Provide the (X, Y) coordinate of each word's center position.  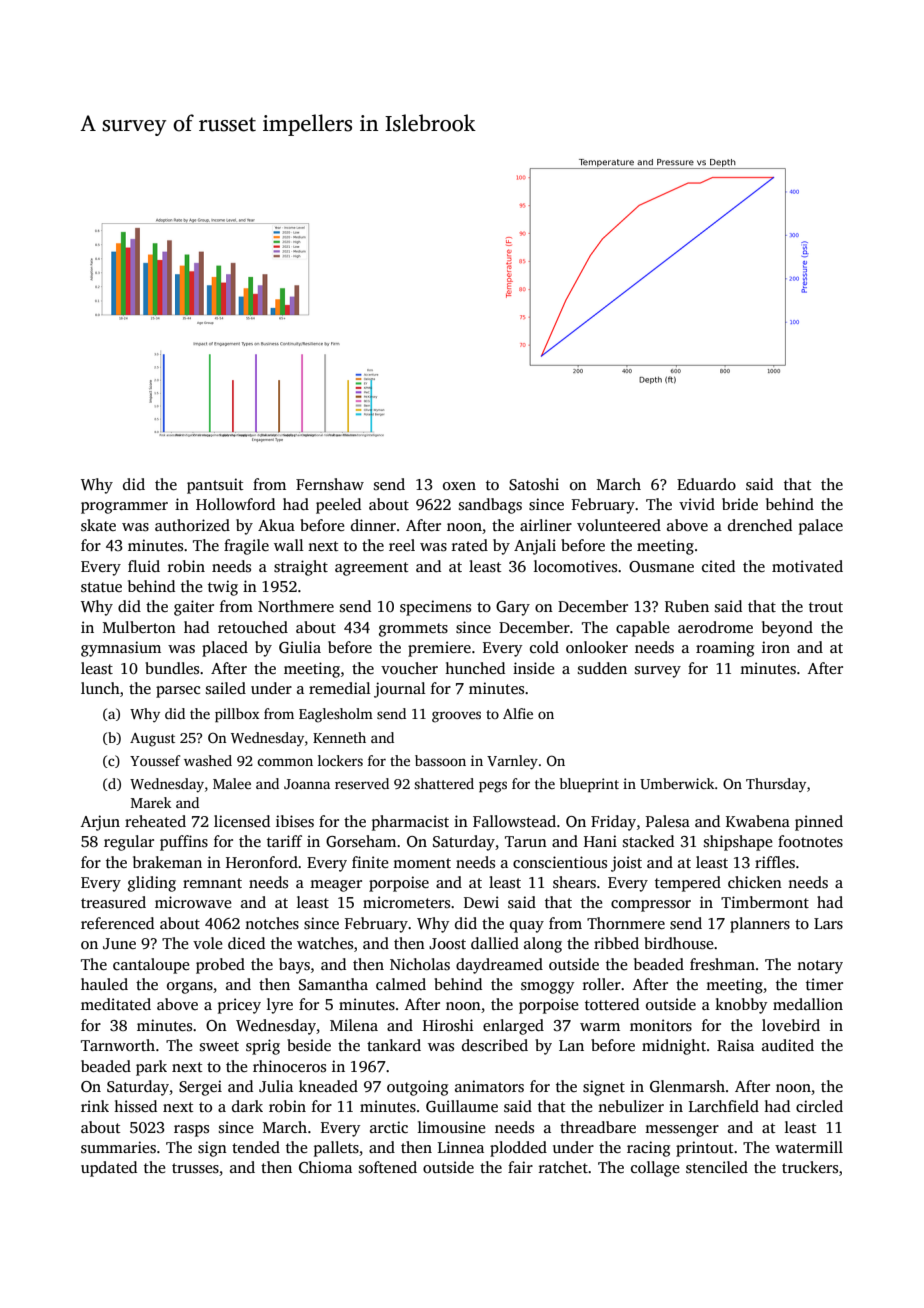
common (285, 762)
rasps (191, 1131)
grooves (456, 717)
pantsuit (215, 486)
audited (788, 1045)
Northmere (296, 606)
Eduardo (706, 484)
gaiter (194, 608)
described (495, 1045)
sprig (263, 1047)
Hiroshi (448, 1025)
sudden (602, 668)
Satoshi (534, 484)
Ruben (687, 606)
